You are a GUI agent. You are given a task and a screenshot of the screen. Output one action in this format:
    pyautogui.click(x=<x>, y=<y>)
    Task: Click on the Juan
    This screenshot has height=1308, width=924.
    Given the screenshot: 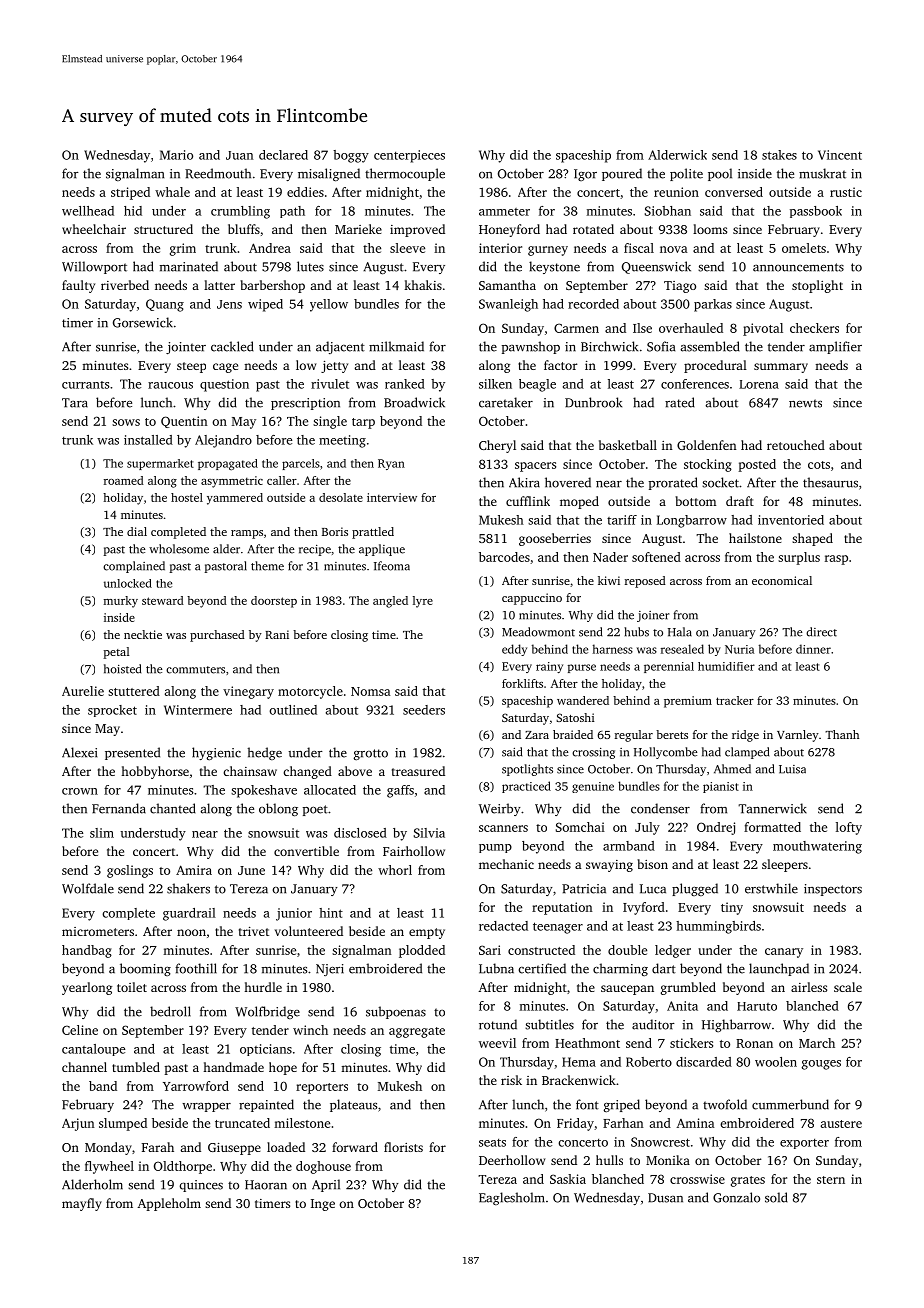 What is the action you would take?
    pyautogui.click(x=239, y=155)
